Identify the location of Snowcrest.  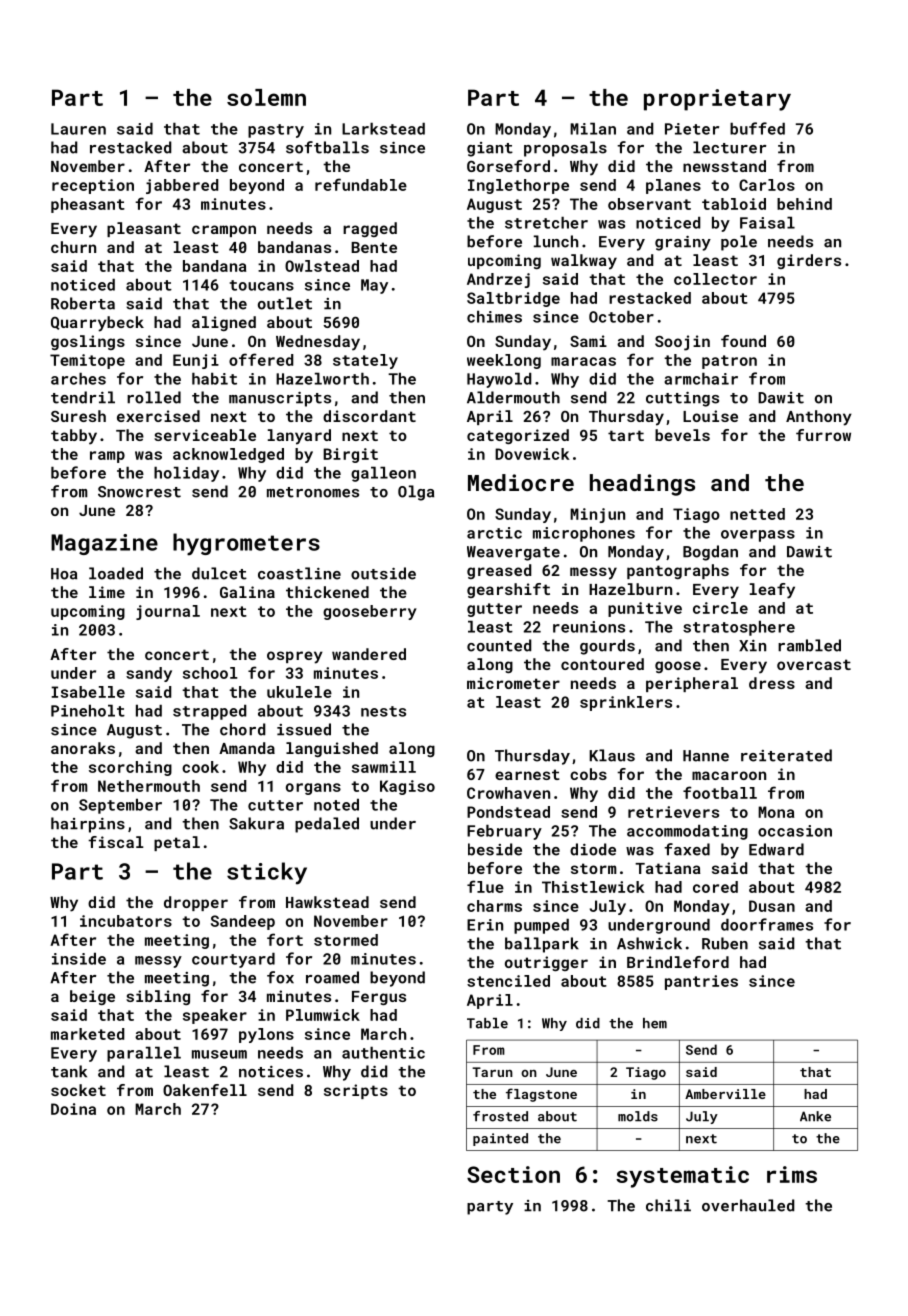
(139, 492).
